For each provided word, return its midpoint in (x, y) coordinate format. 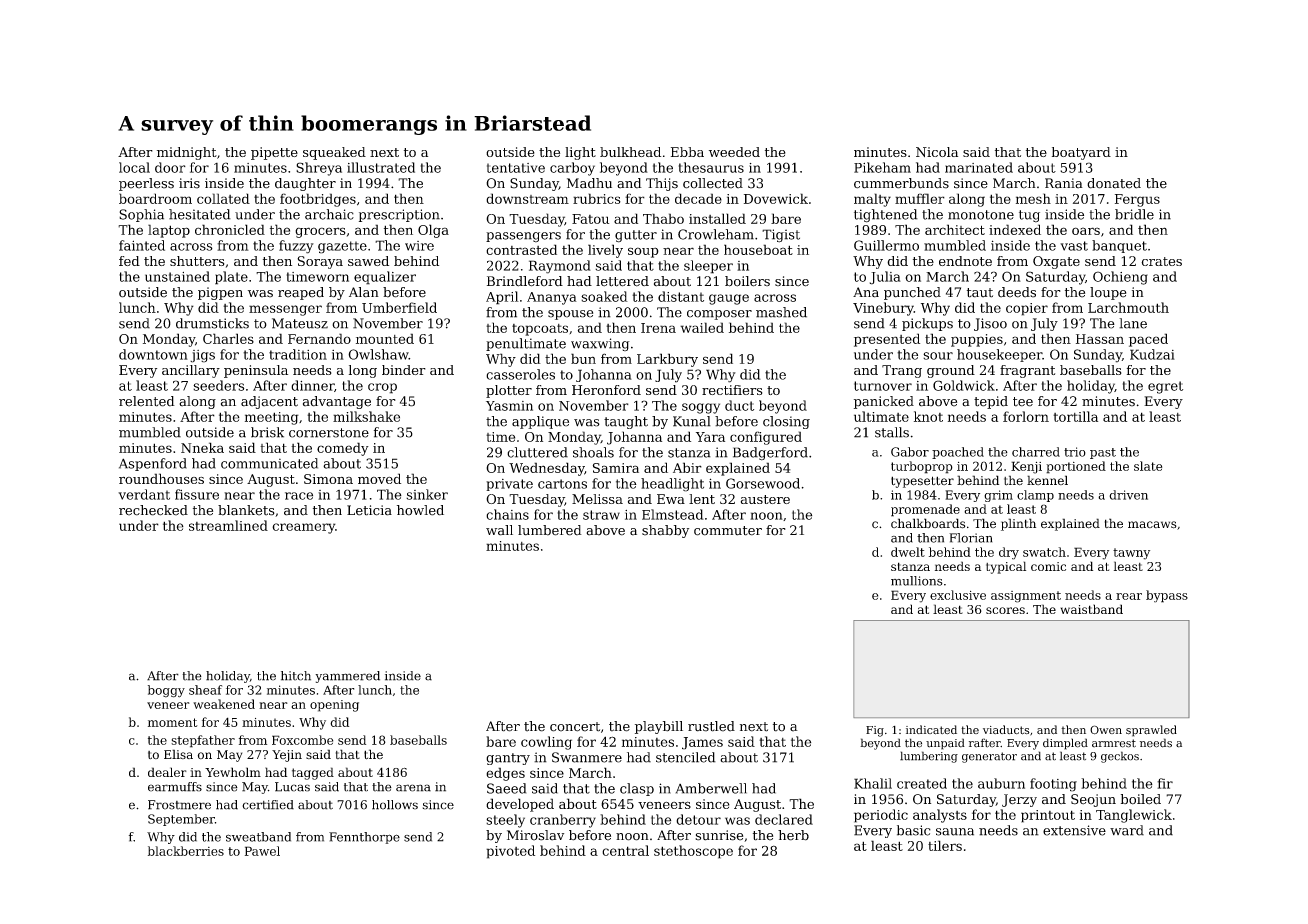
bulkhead (630, 152)
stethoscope (693, 852)
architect (955, 229)
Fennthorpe (364, 838)
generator (989, 757)
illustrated (381, 167)
